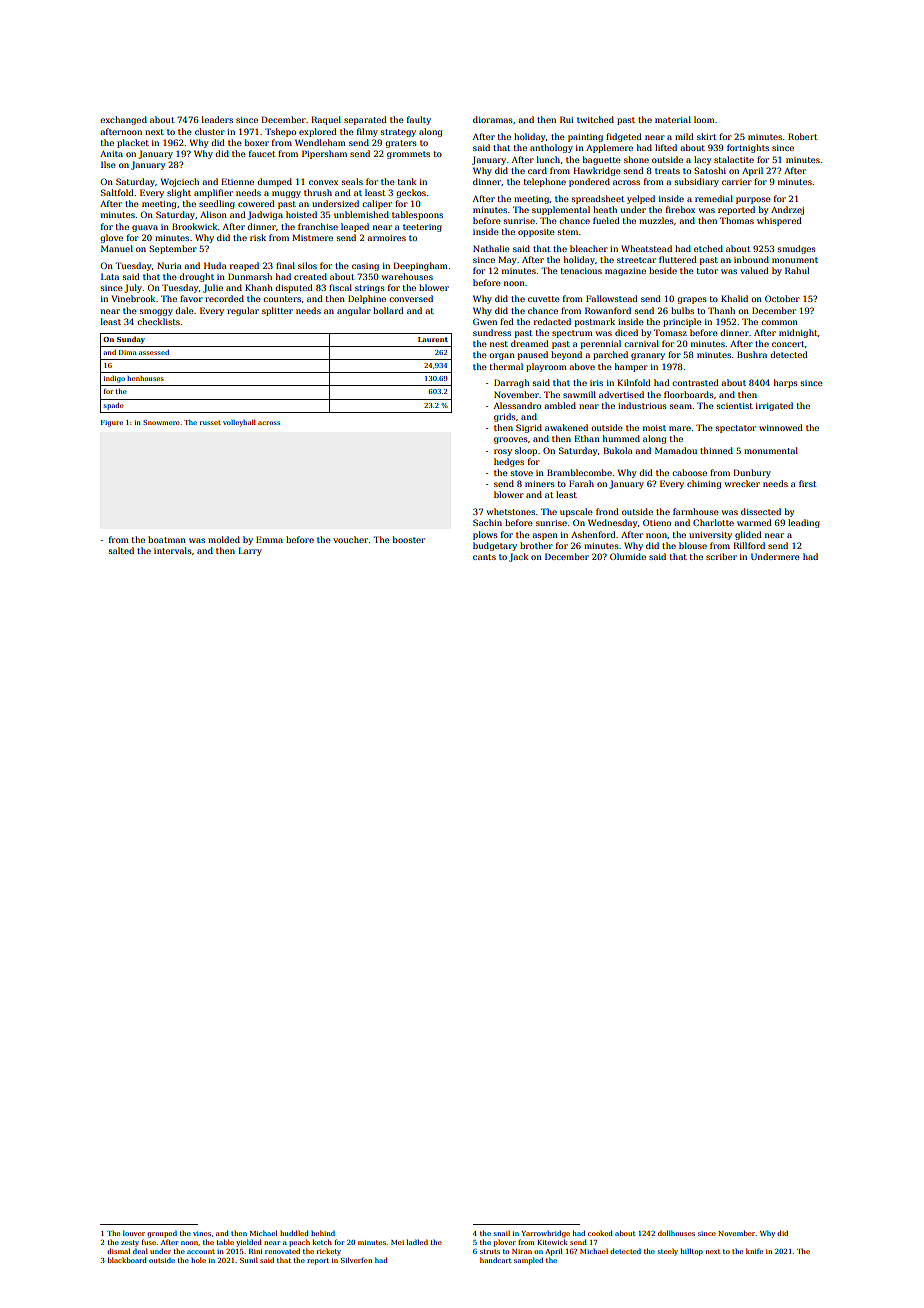 This screenshot has height=1308, width=924. I want to click on salted, so click(121, 550).
